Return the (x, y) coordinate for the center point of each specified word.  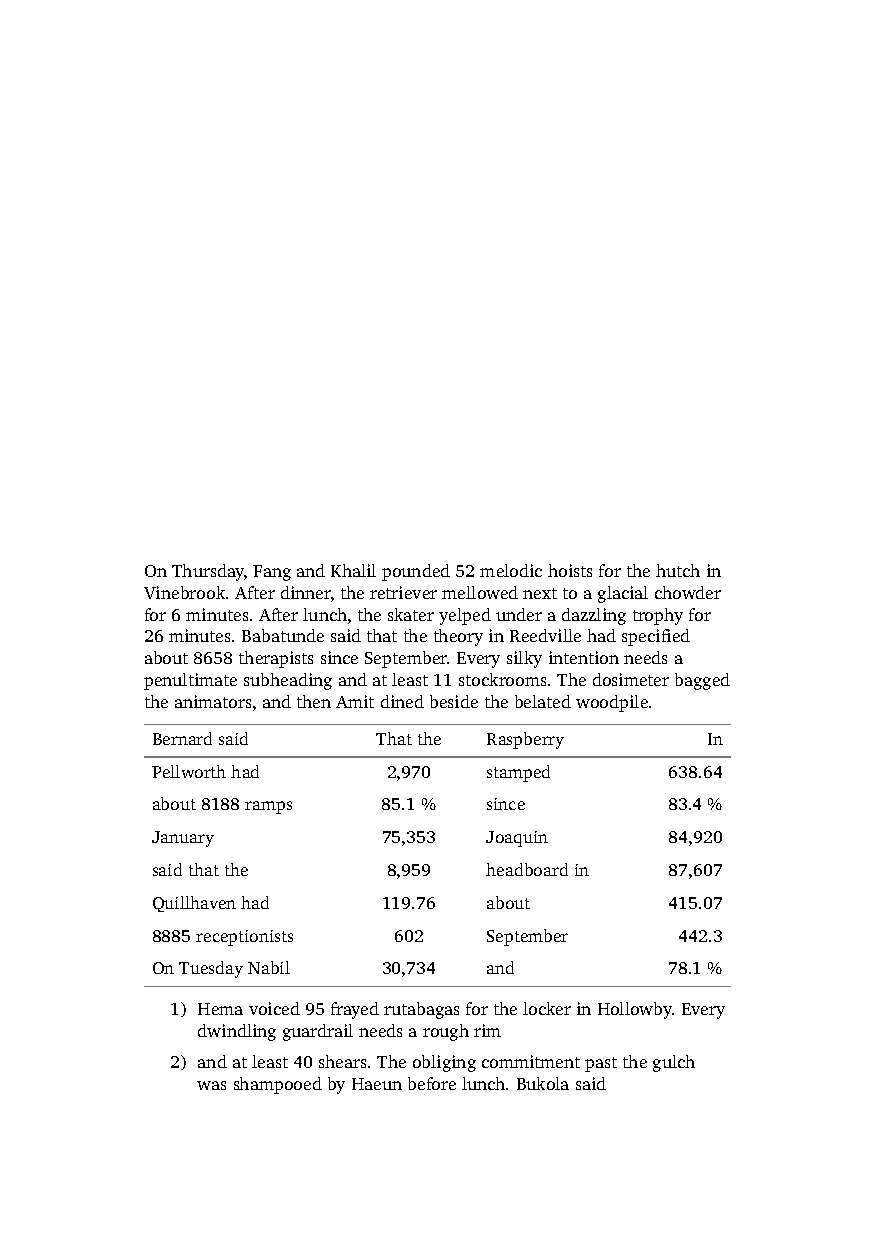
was (211, 1085)
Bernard (182, 738)
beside (454, 701)
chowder (688, 592)
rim (487, 1030)
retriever (403, 592)
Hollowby (635, 1010)
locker (547, 1008)
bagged (702, 681)
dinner (306, 592)
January (183, 839)
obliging (444, 1063)
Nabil (269, 967)
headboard (527, 869)
